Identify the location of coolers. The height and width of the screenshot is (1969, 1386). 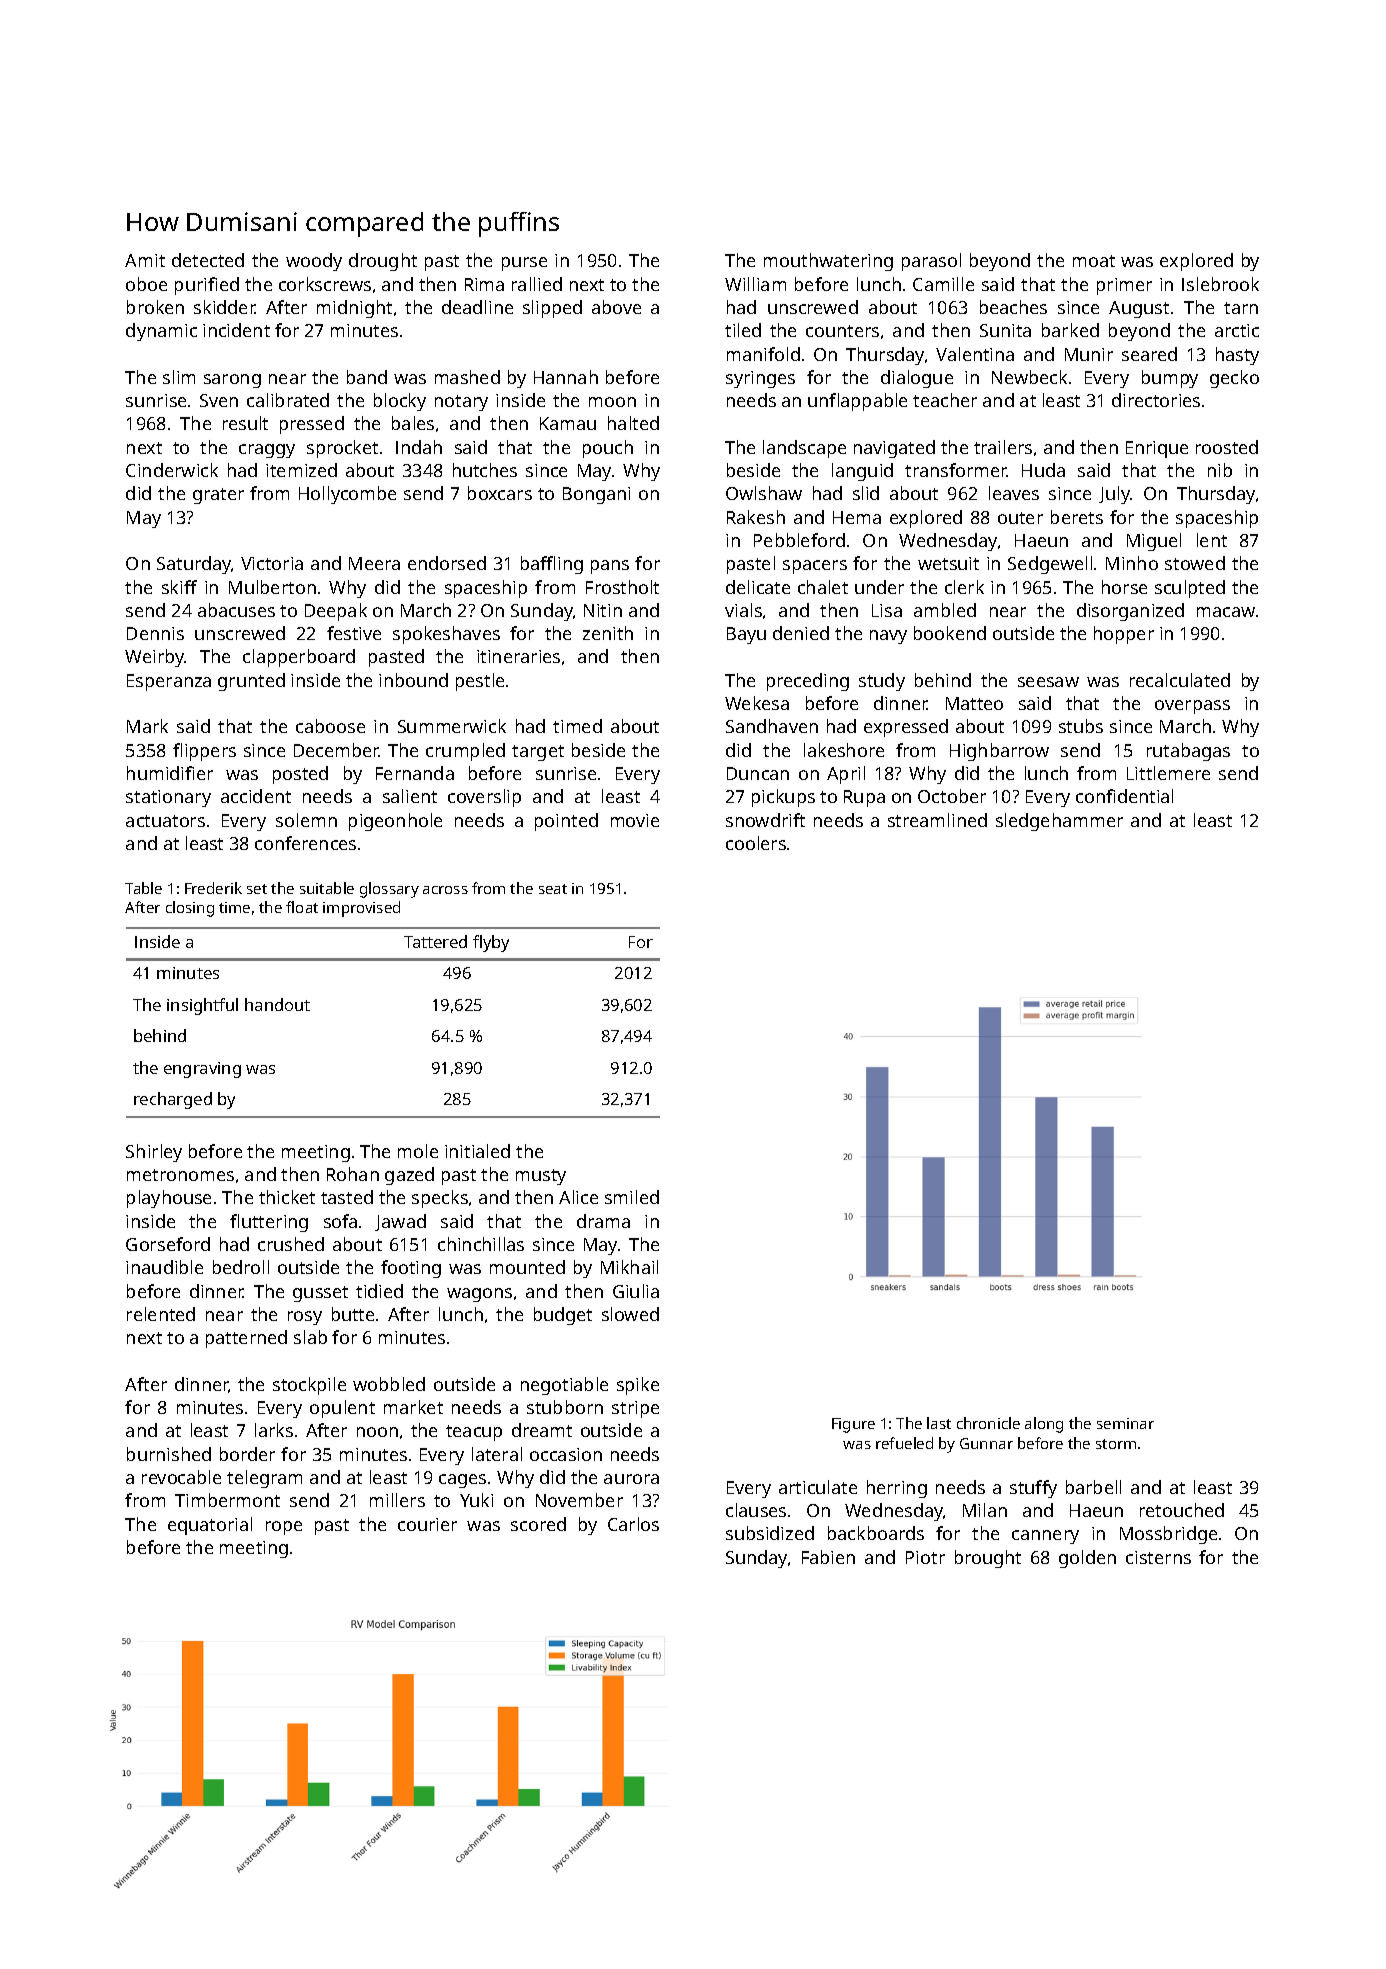
(756, 843).
